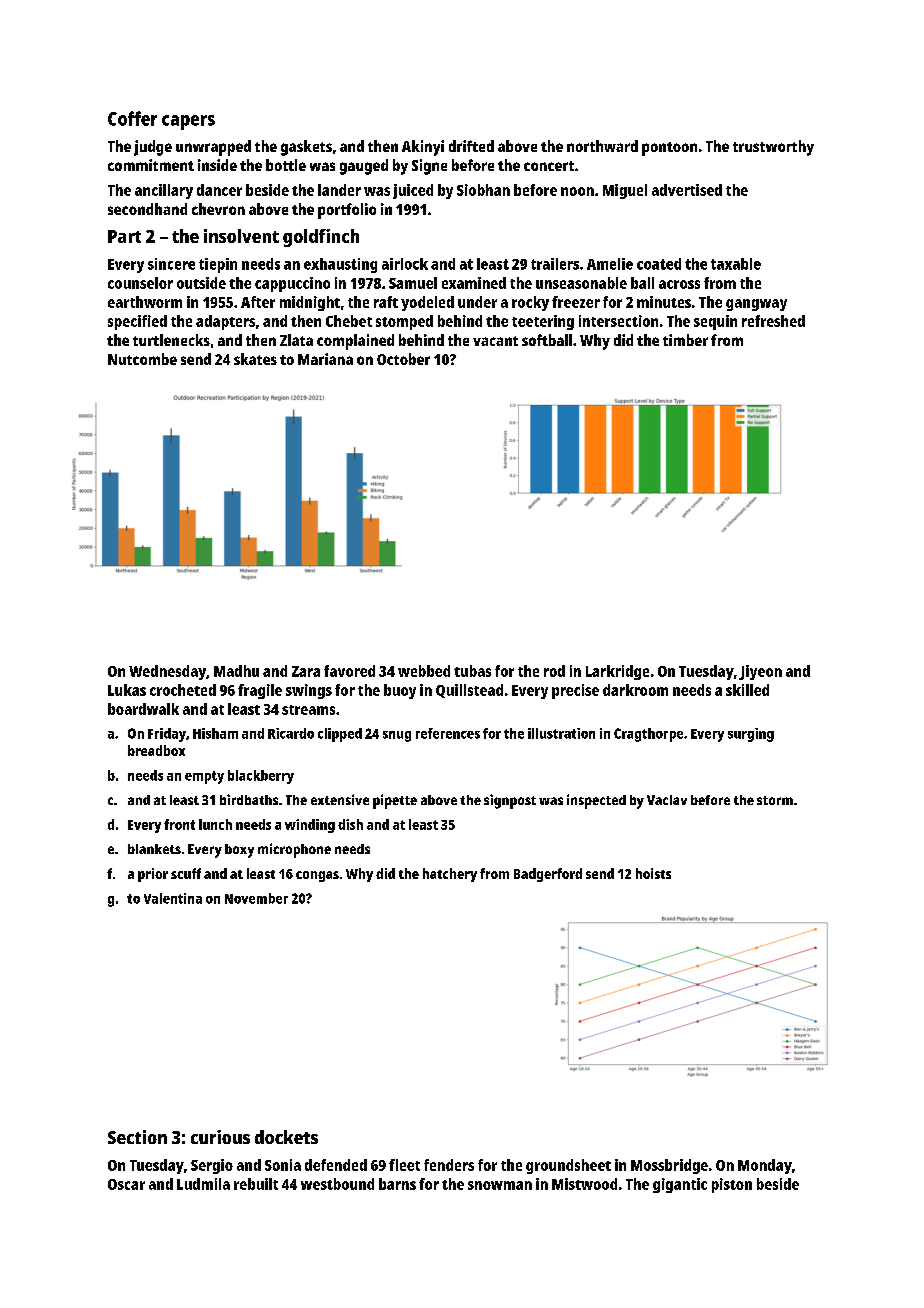 Image resolution: width=924 pixels, height=1308 pixels. What do you see at coordinates (236, 671) in the document?
I see `Madhu` at bounding box center [236, 671].
